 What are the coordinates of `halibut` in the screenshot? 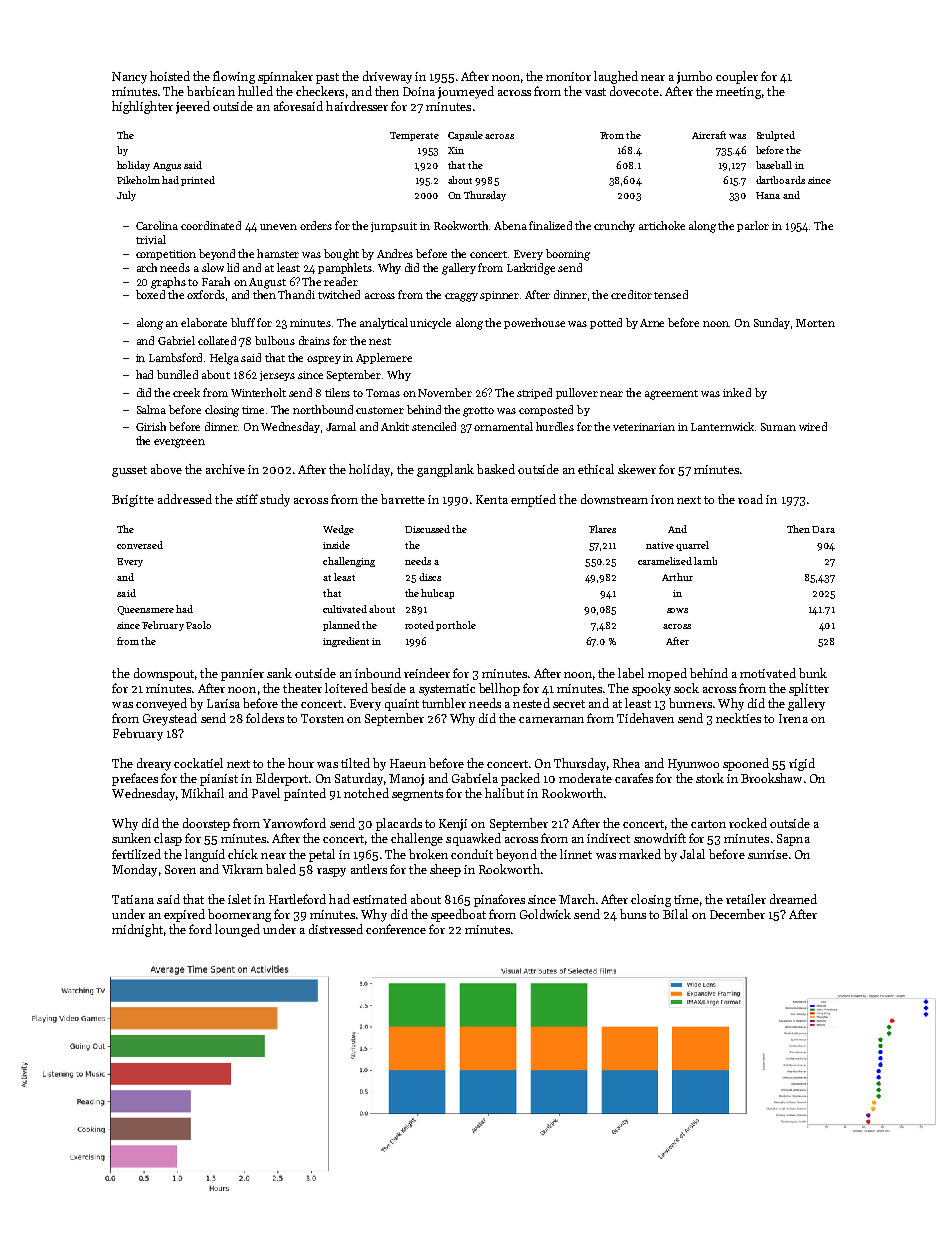 It's located at (504, 793).
